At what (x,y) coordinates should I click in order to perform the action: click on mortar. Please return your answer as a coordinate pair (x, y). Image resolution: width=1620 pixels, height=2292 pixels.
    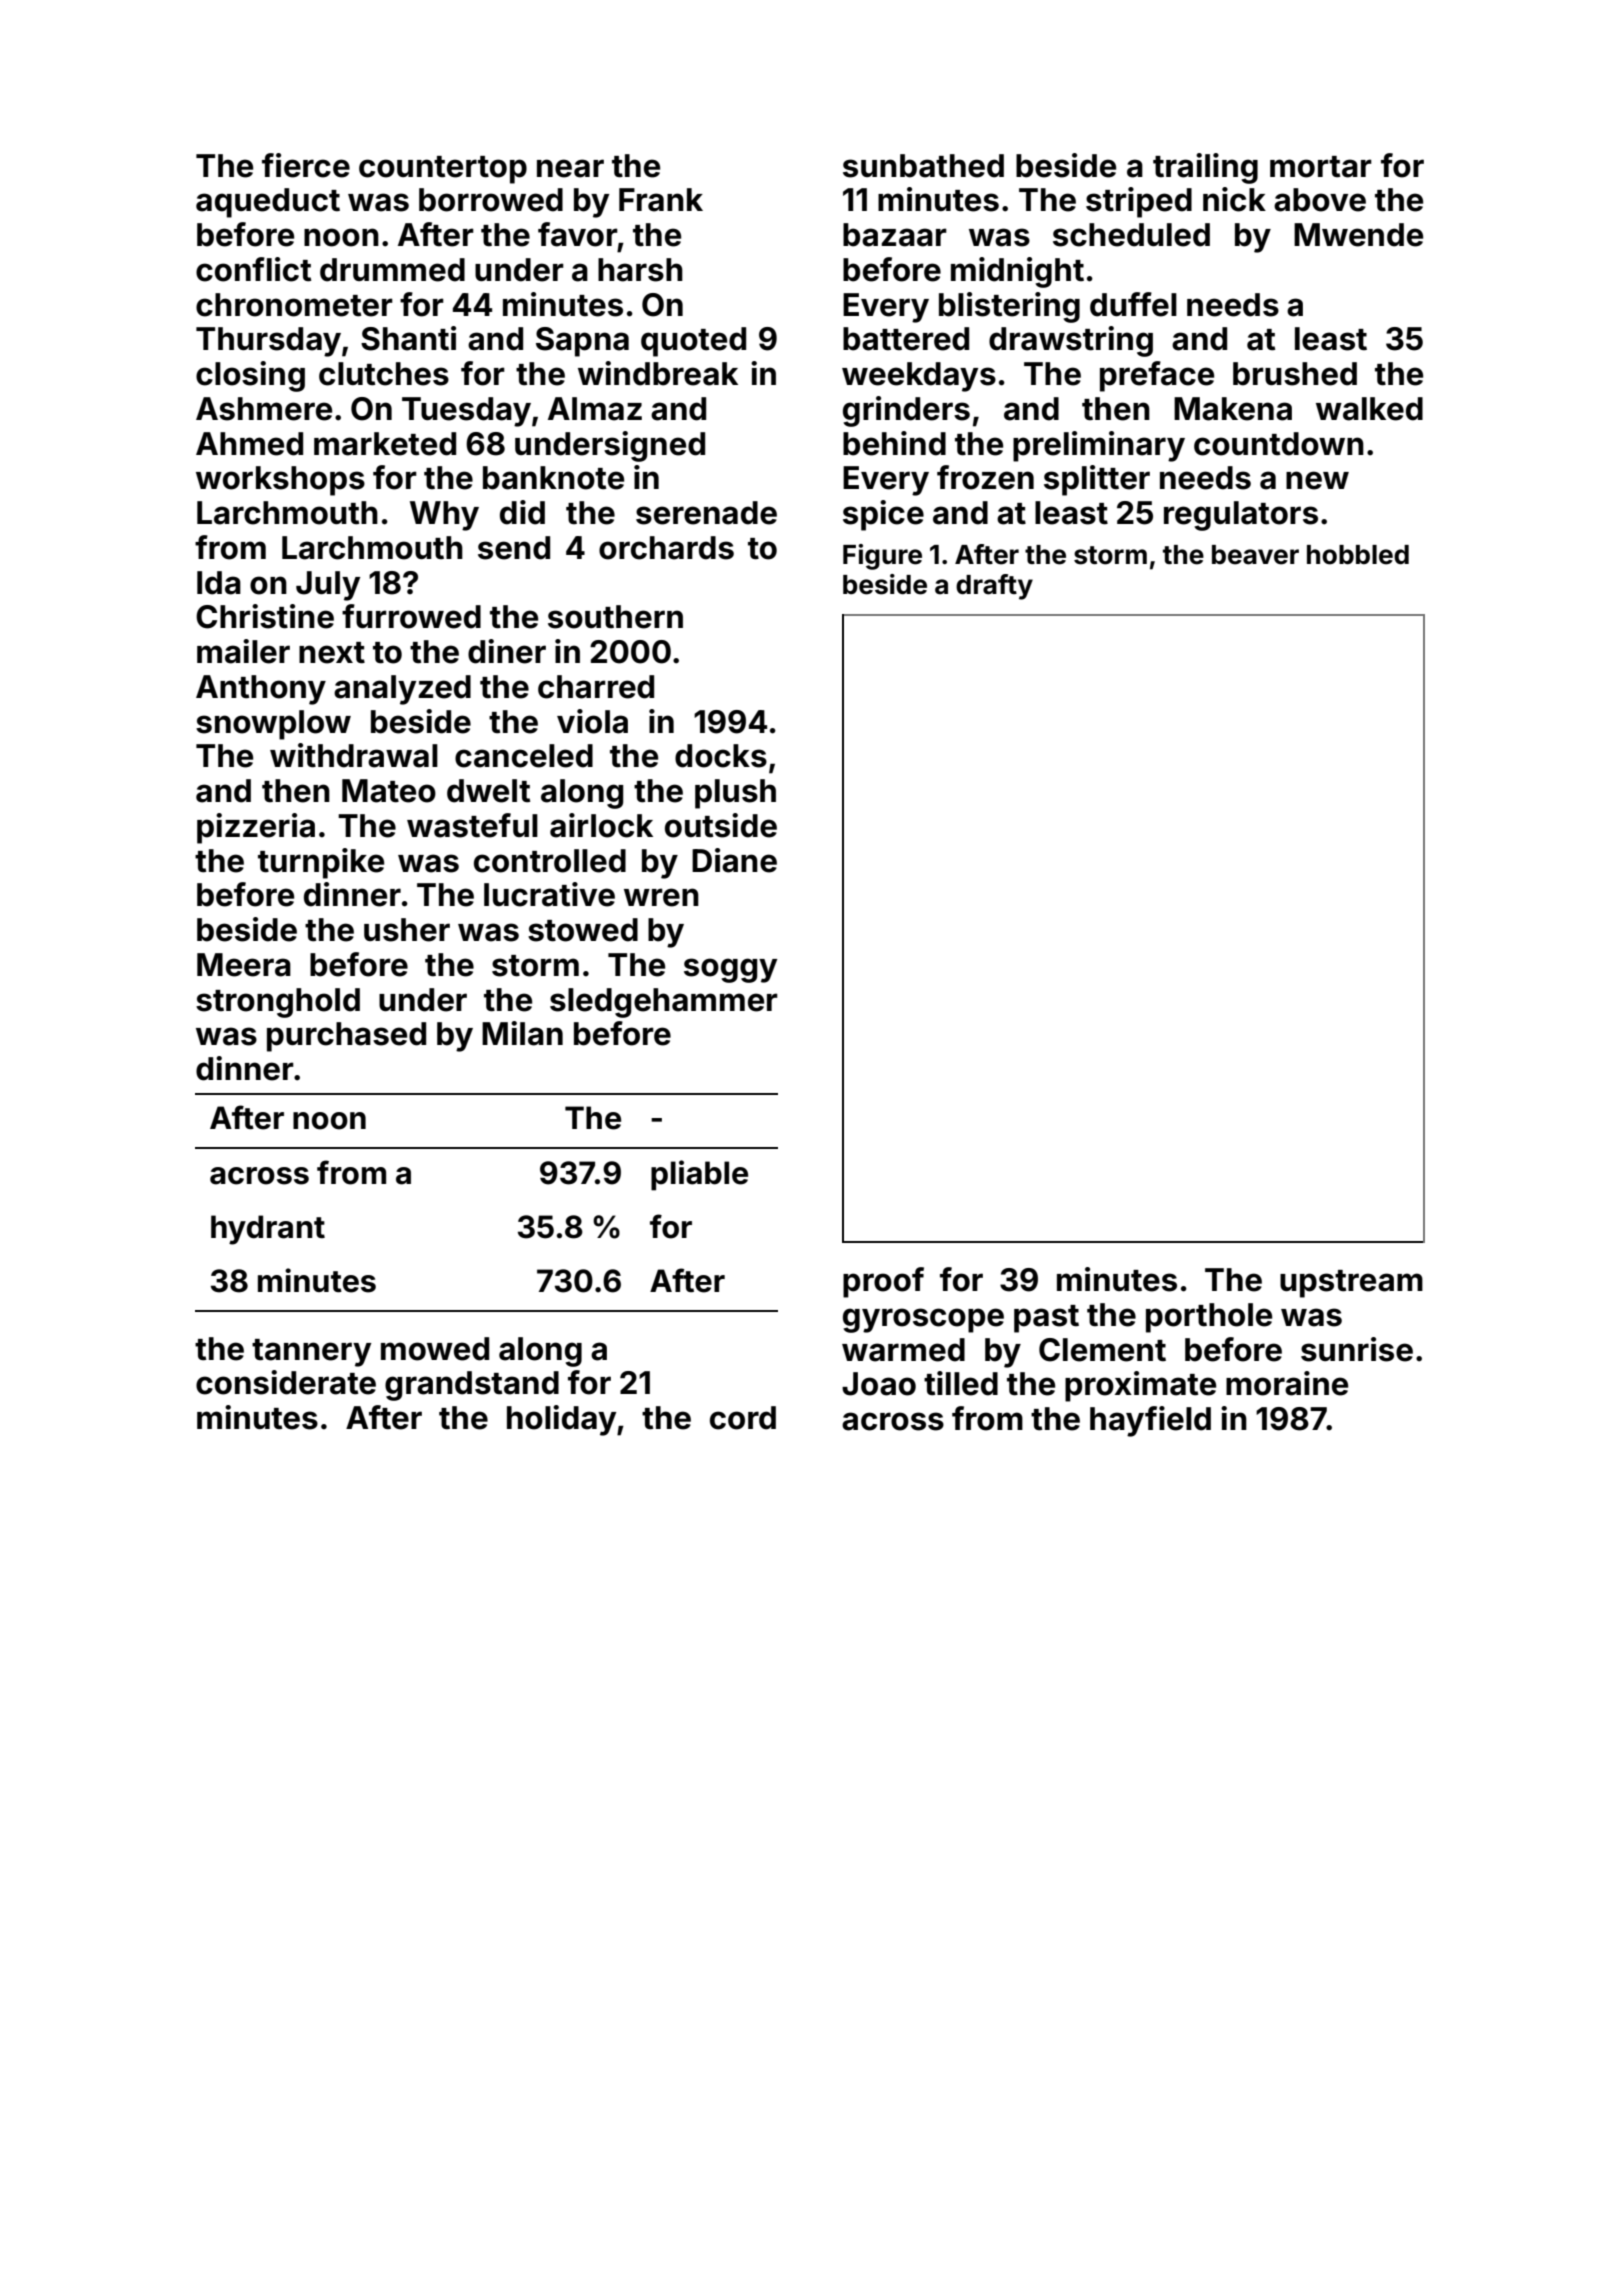
    Looking at the image, I should click on (1321, 167).
